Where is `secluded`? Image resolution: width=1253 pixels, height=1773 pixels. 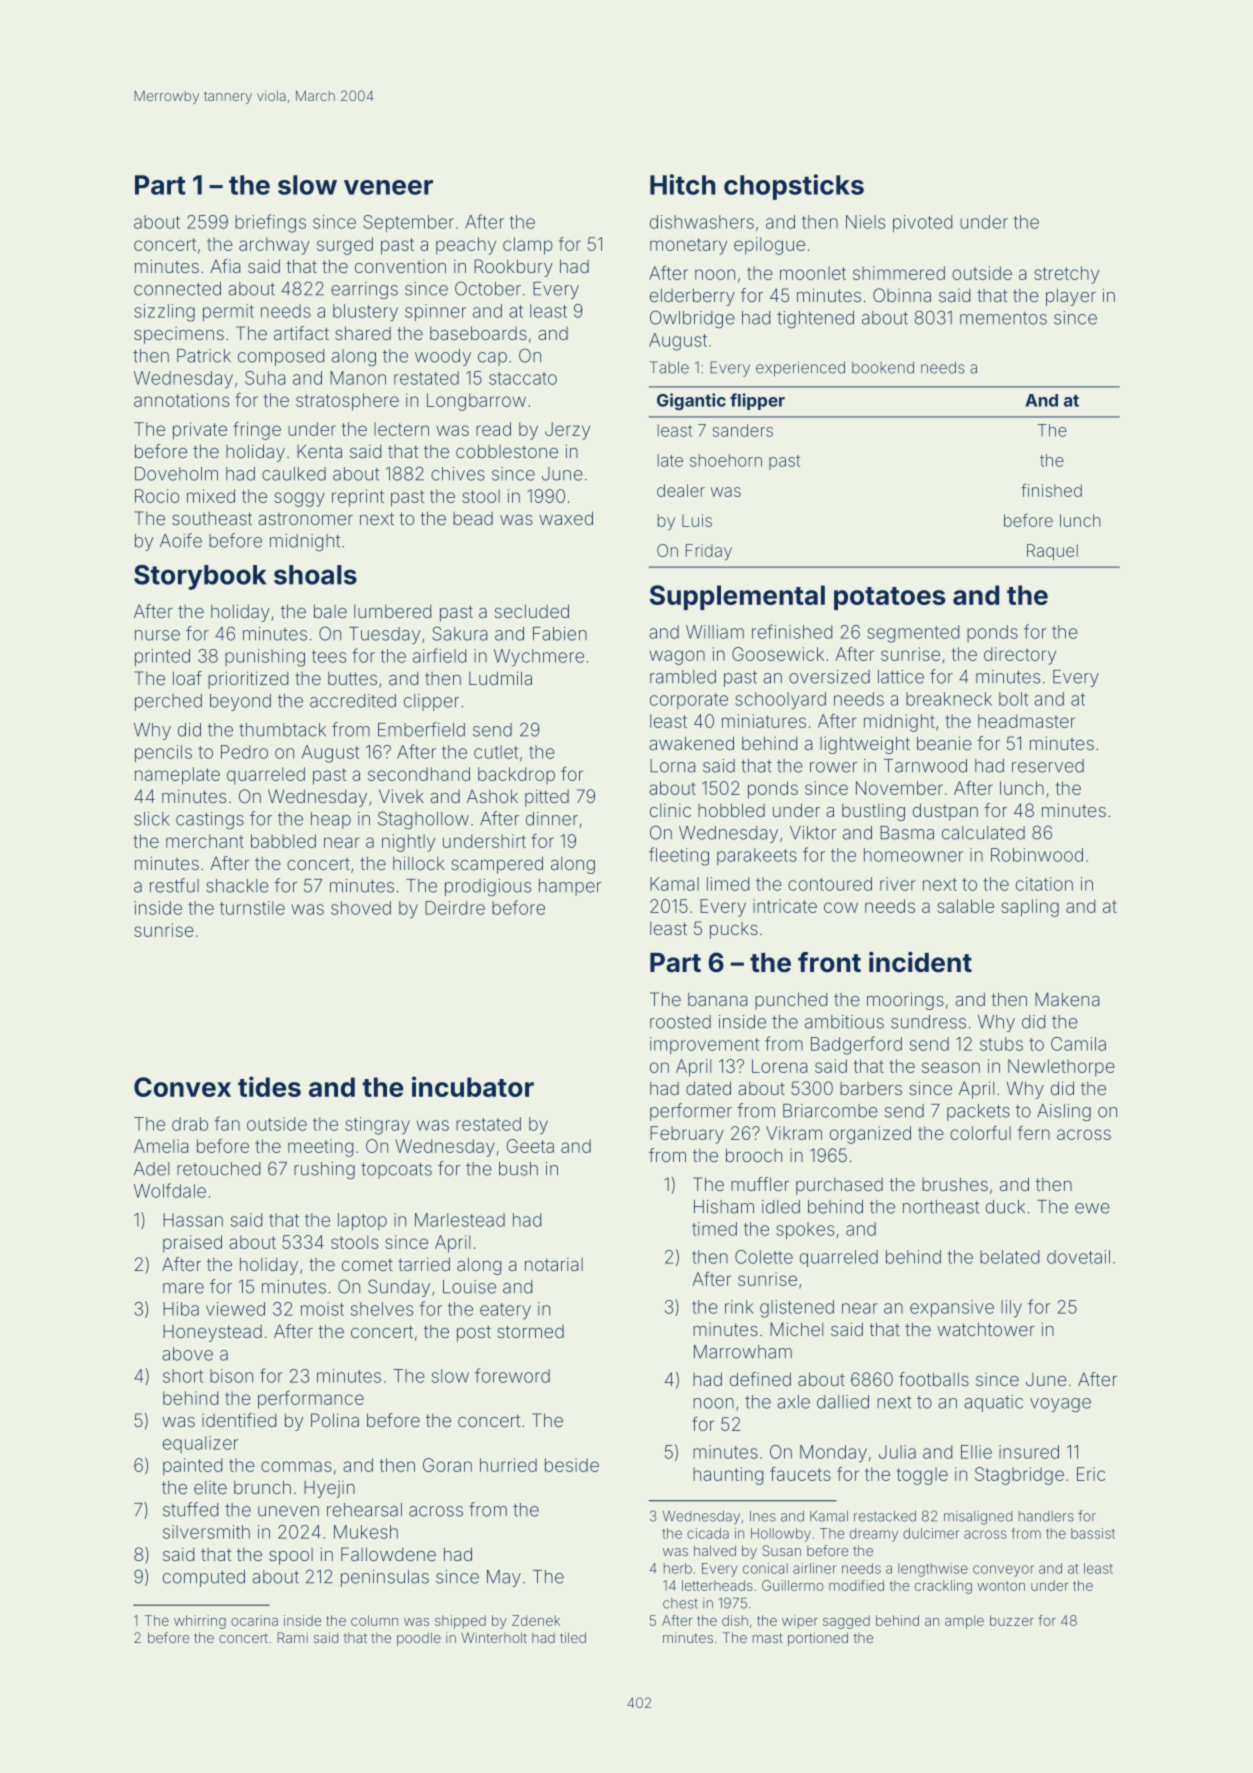
secluded is located at coordinates (532, 611).
